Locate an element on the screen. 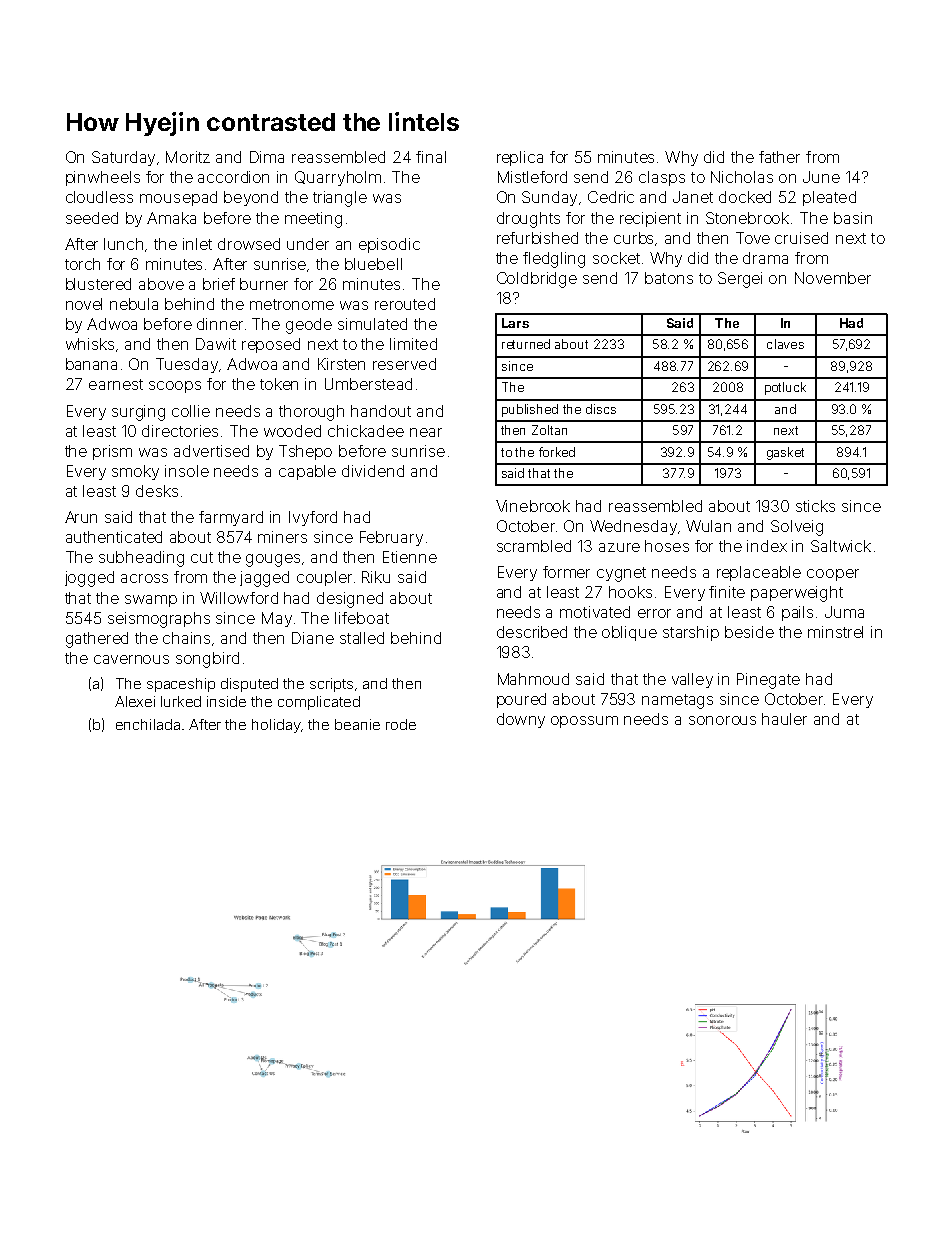 This screenshot has height=1233, width=952. Zoltan is located at coordinates (549, 430).
